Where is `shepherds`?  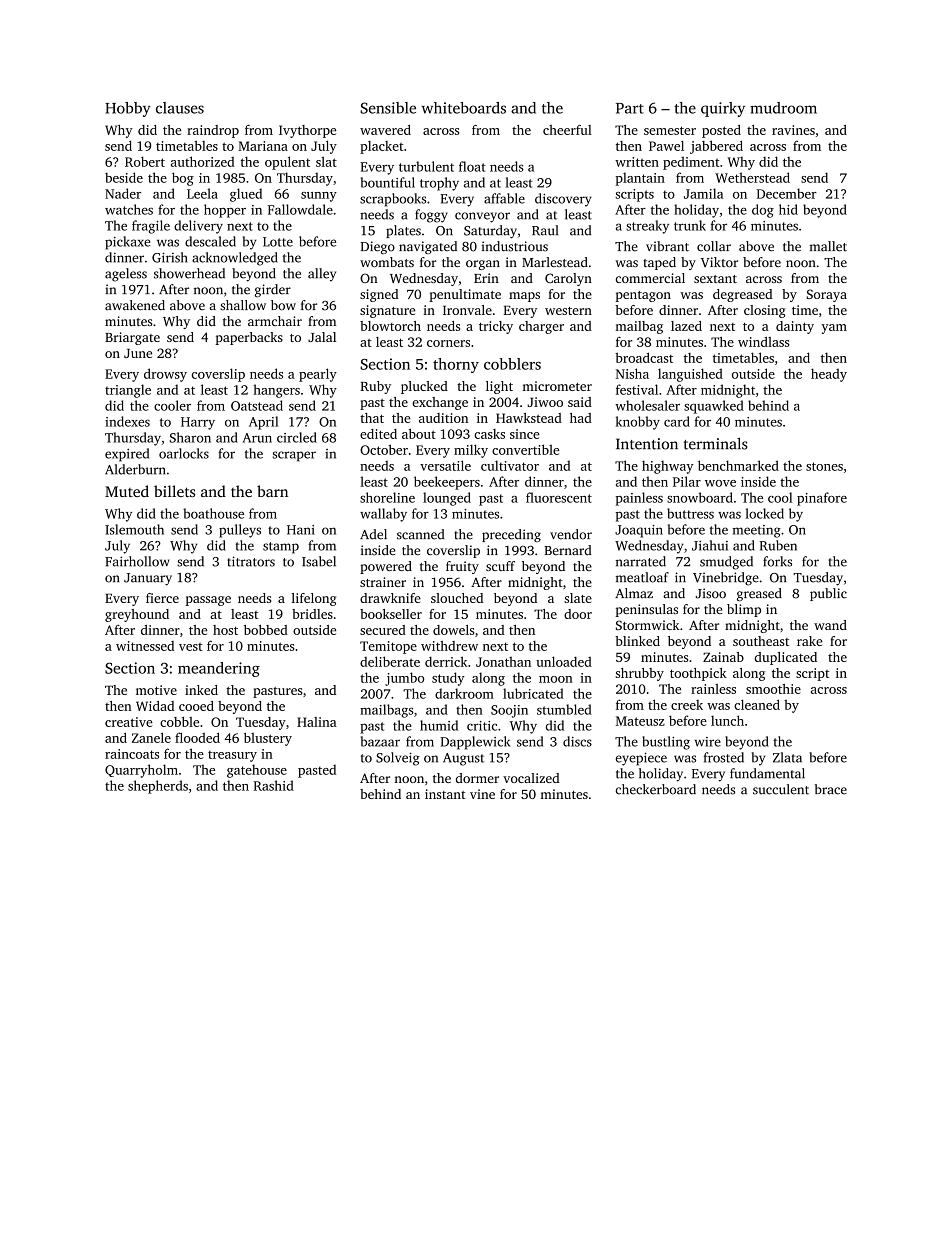
shepherds is located at coordinates (158, 787).
